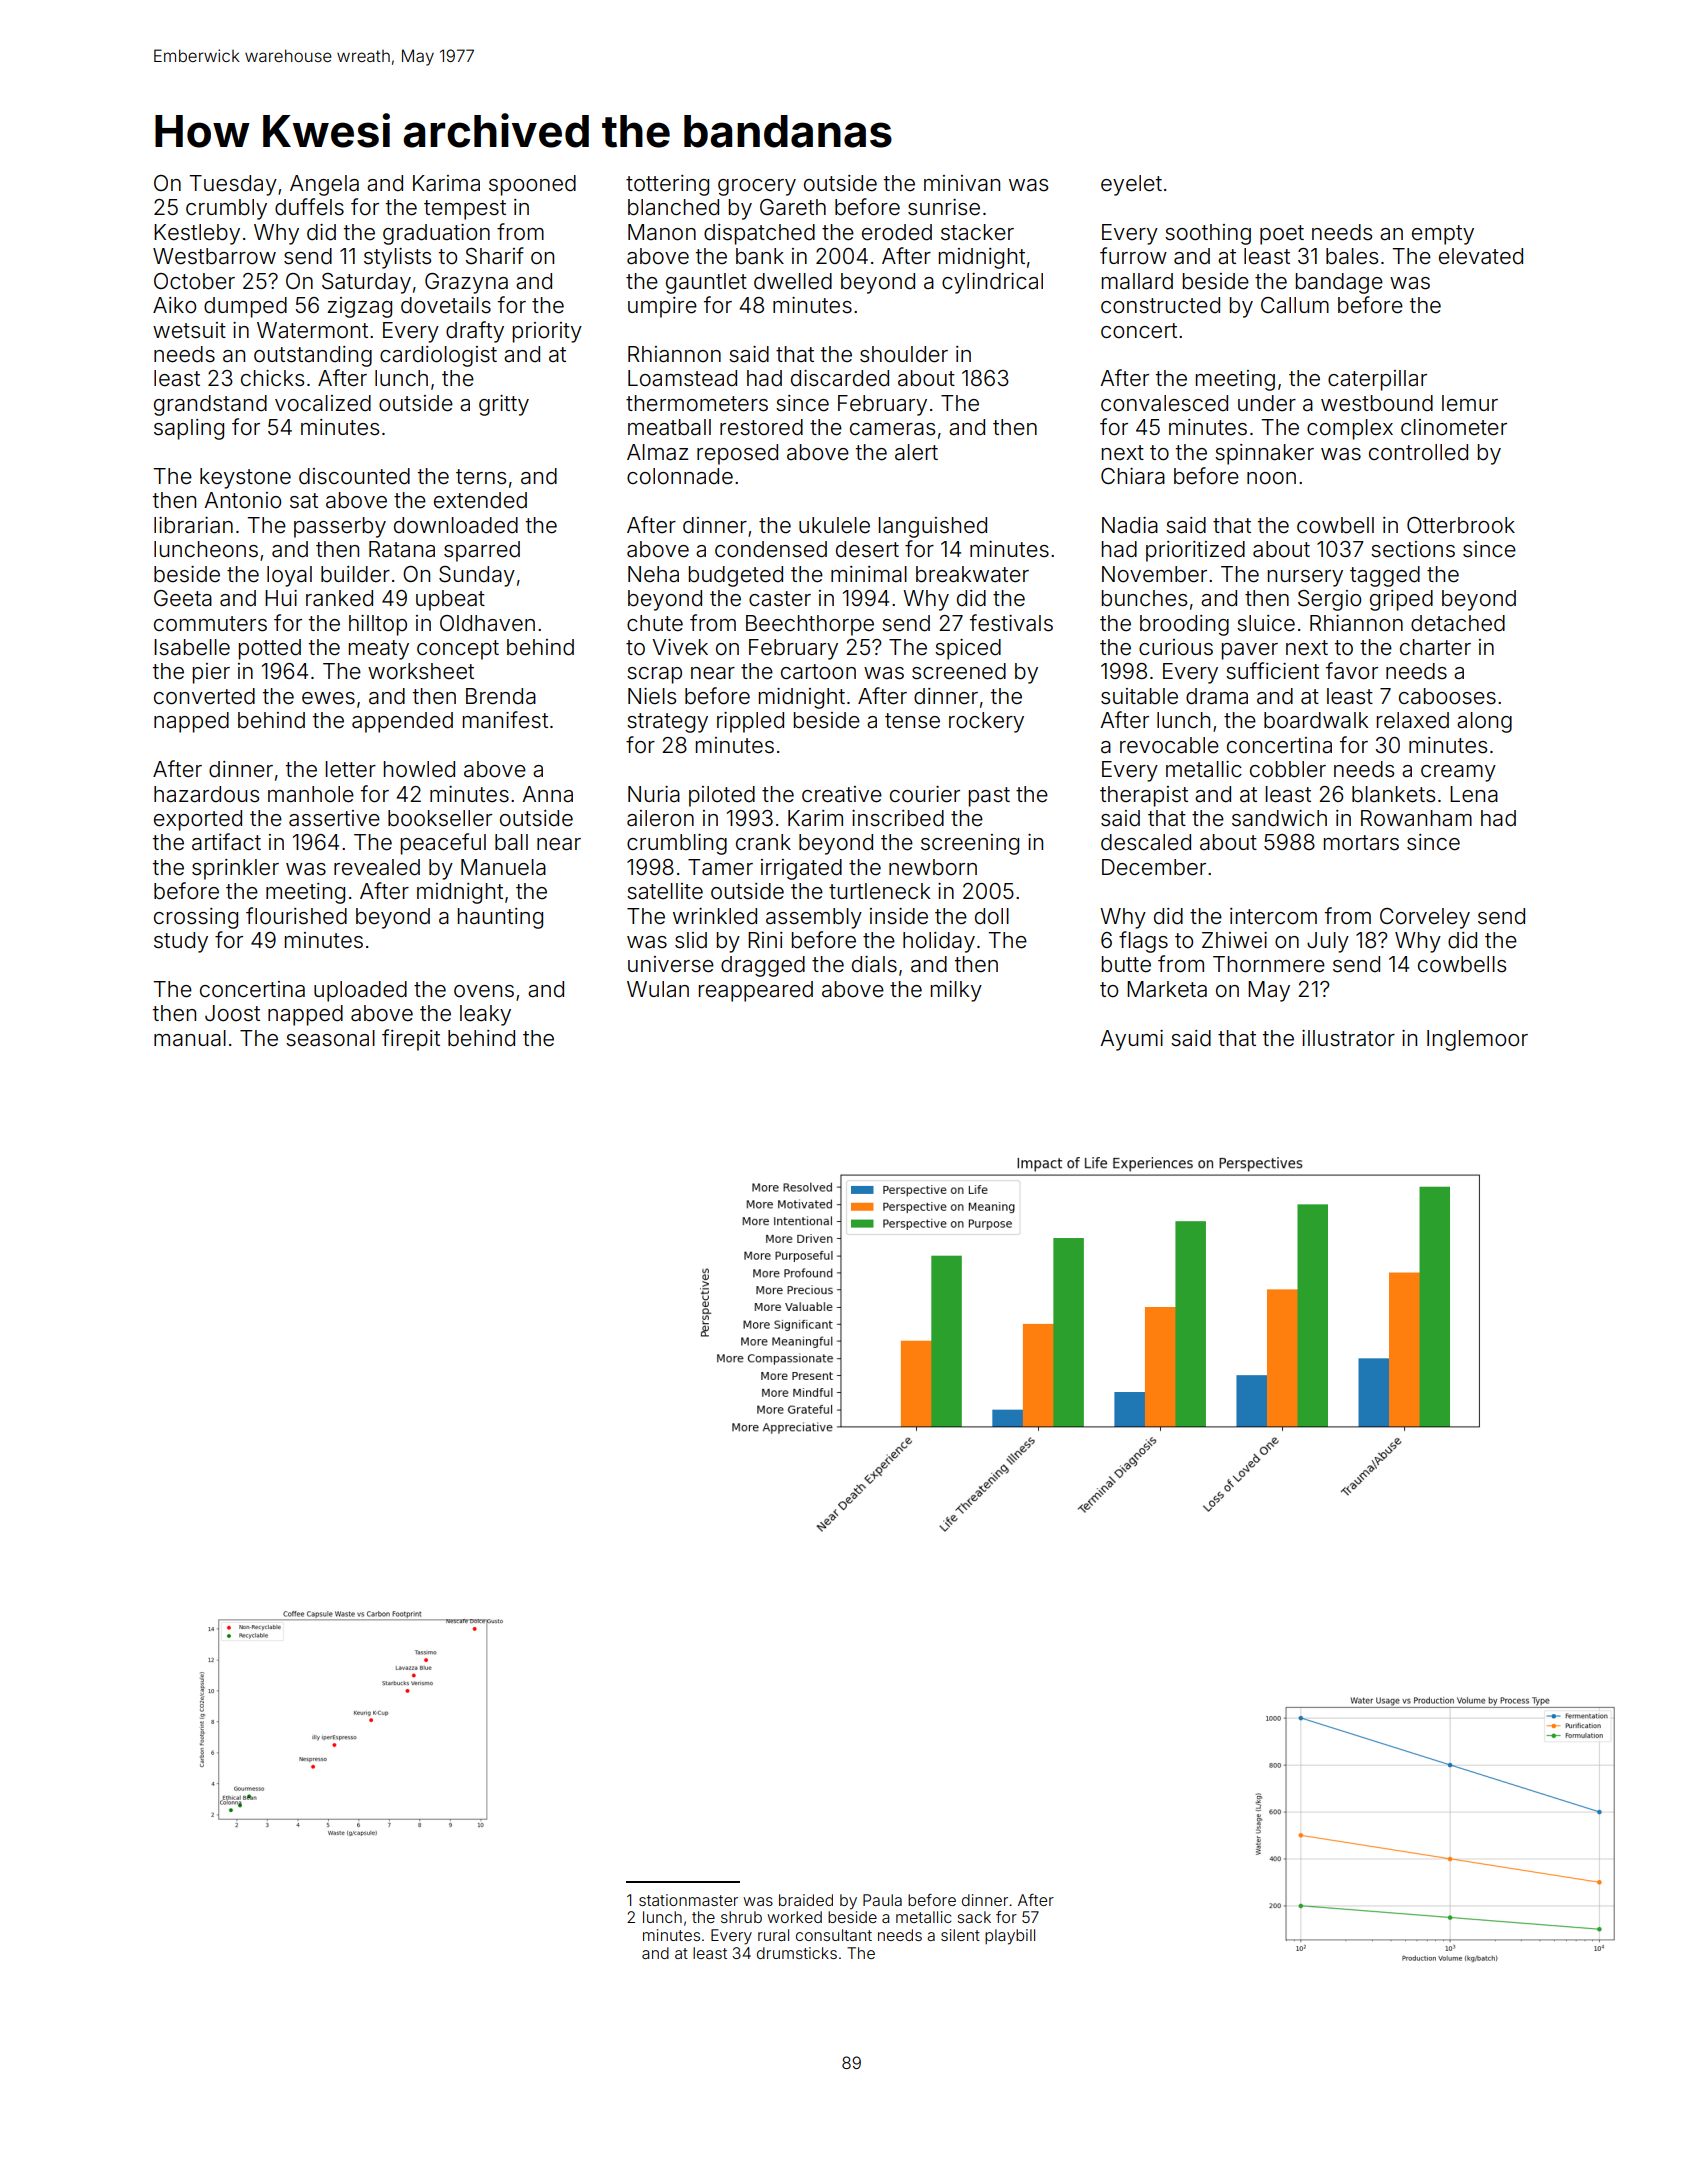 The image size is (1683, 2178). Describe the element at coordinates (1131, 185) in the page. I see `eyelet` at that location.
